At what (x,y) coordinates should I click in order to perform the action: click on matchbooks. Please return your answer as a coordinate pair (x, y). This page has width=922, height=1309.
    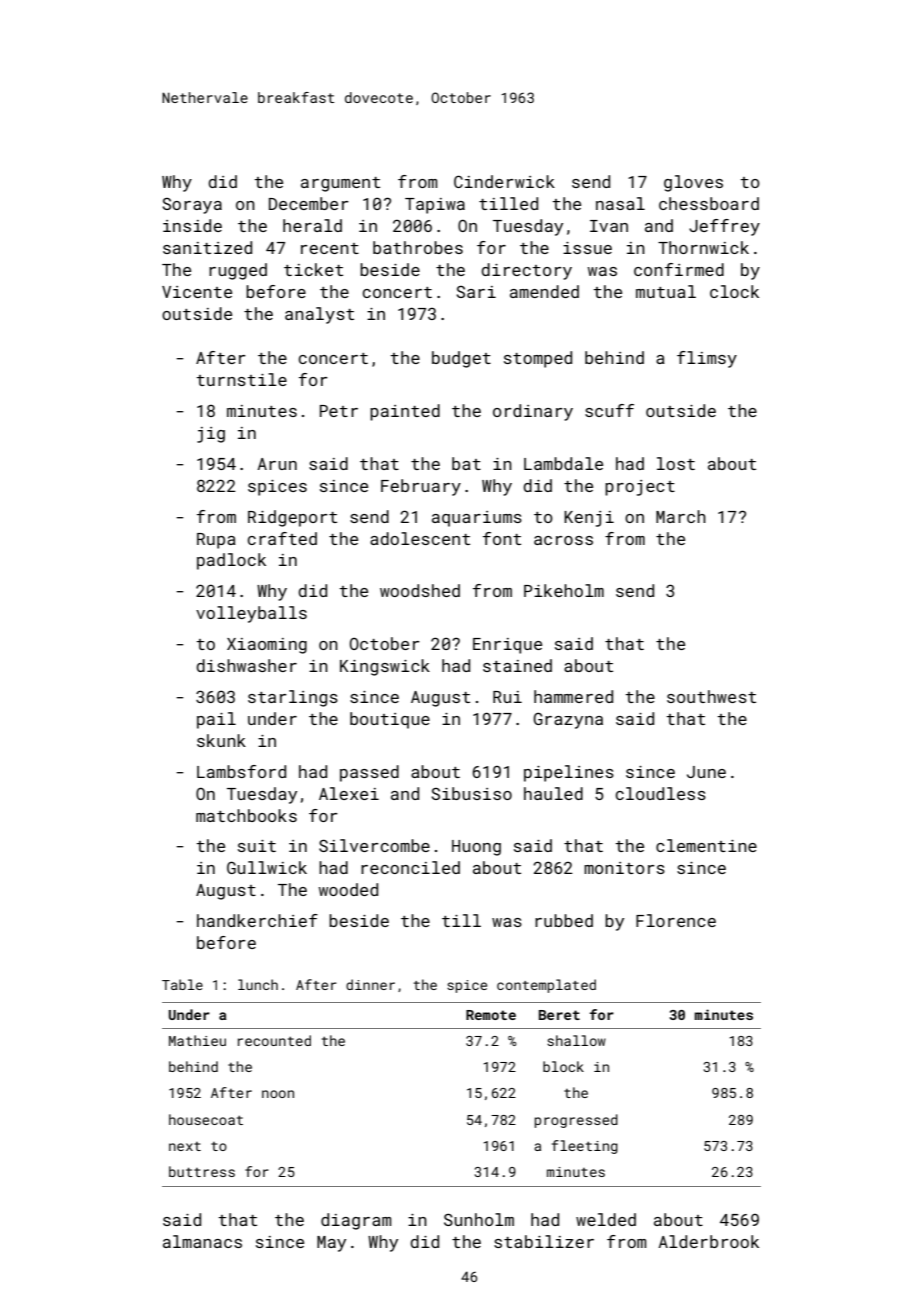
    Looking at the image, I should click on (246, 815).
